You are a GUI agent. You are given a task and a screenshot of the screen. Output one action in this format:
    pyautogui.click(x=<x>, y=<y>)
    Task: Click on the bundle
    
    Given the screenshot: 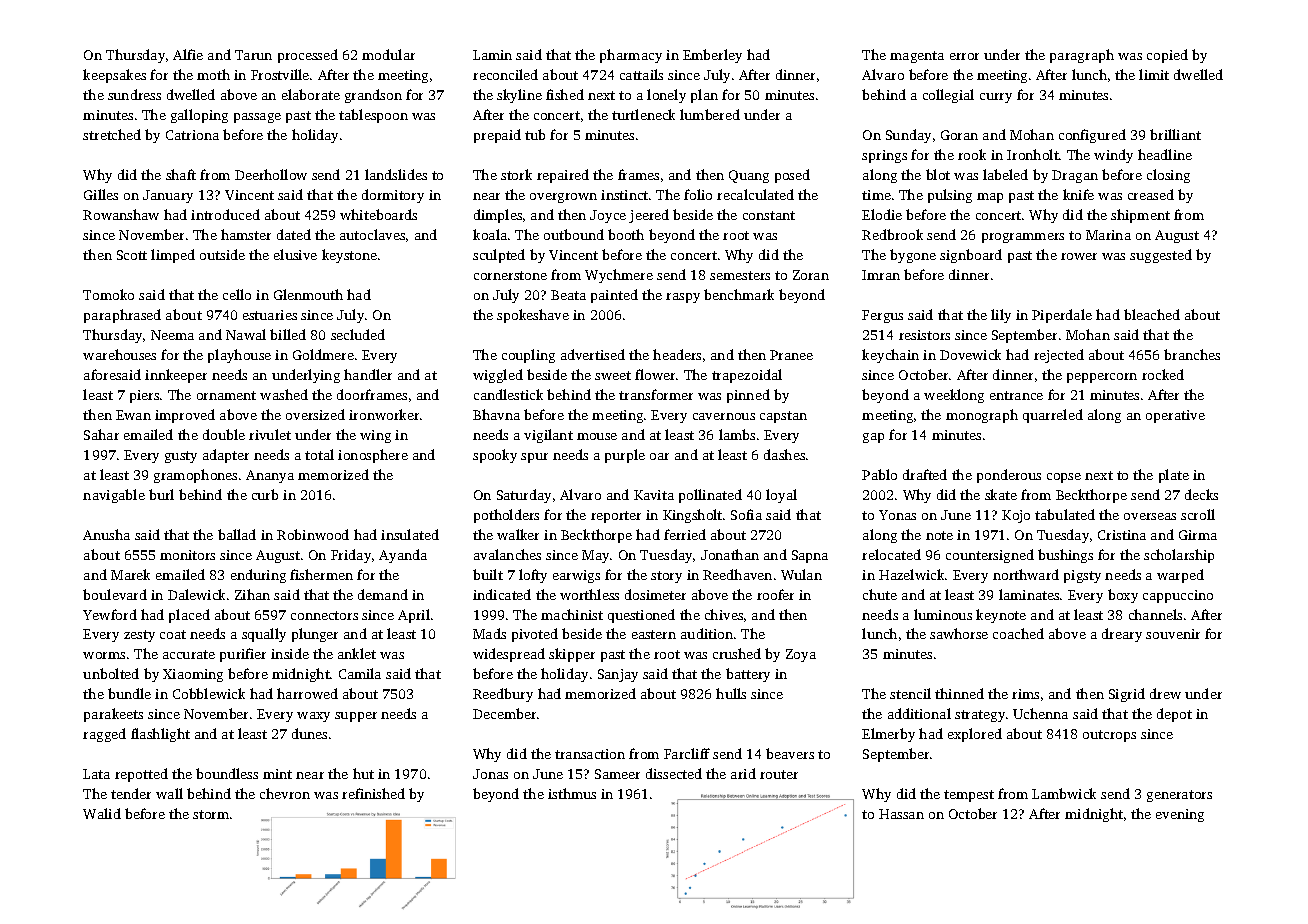 What is the action you would take?
    pyautogui.click(x=129, y=693)
